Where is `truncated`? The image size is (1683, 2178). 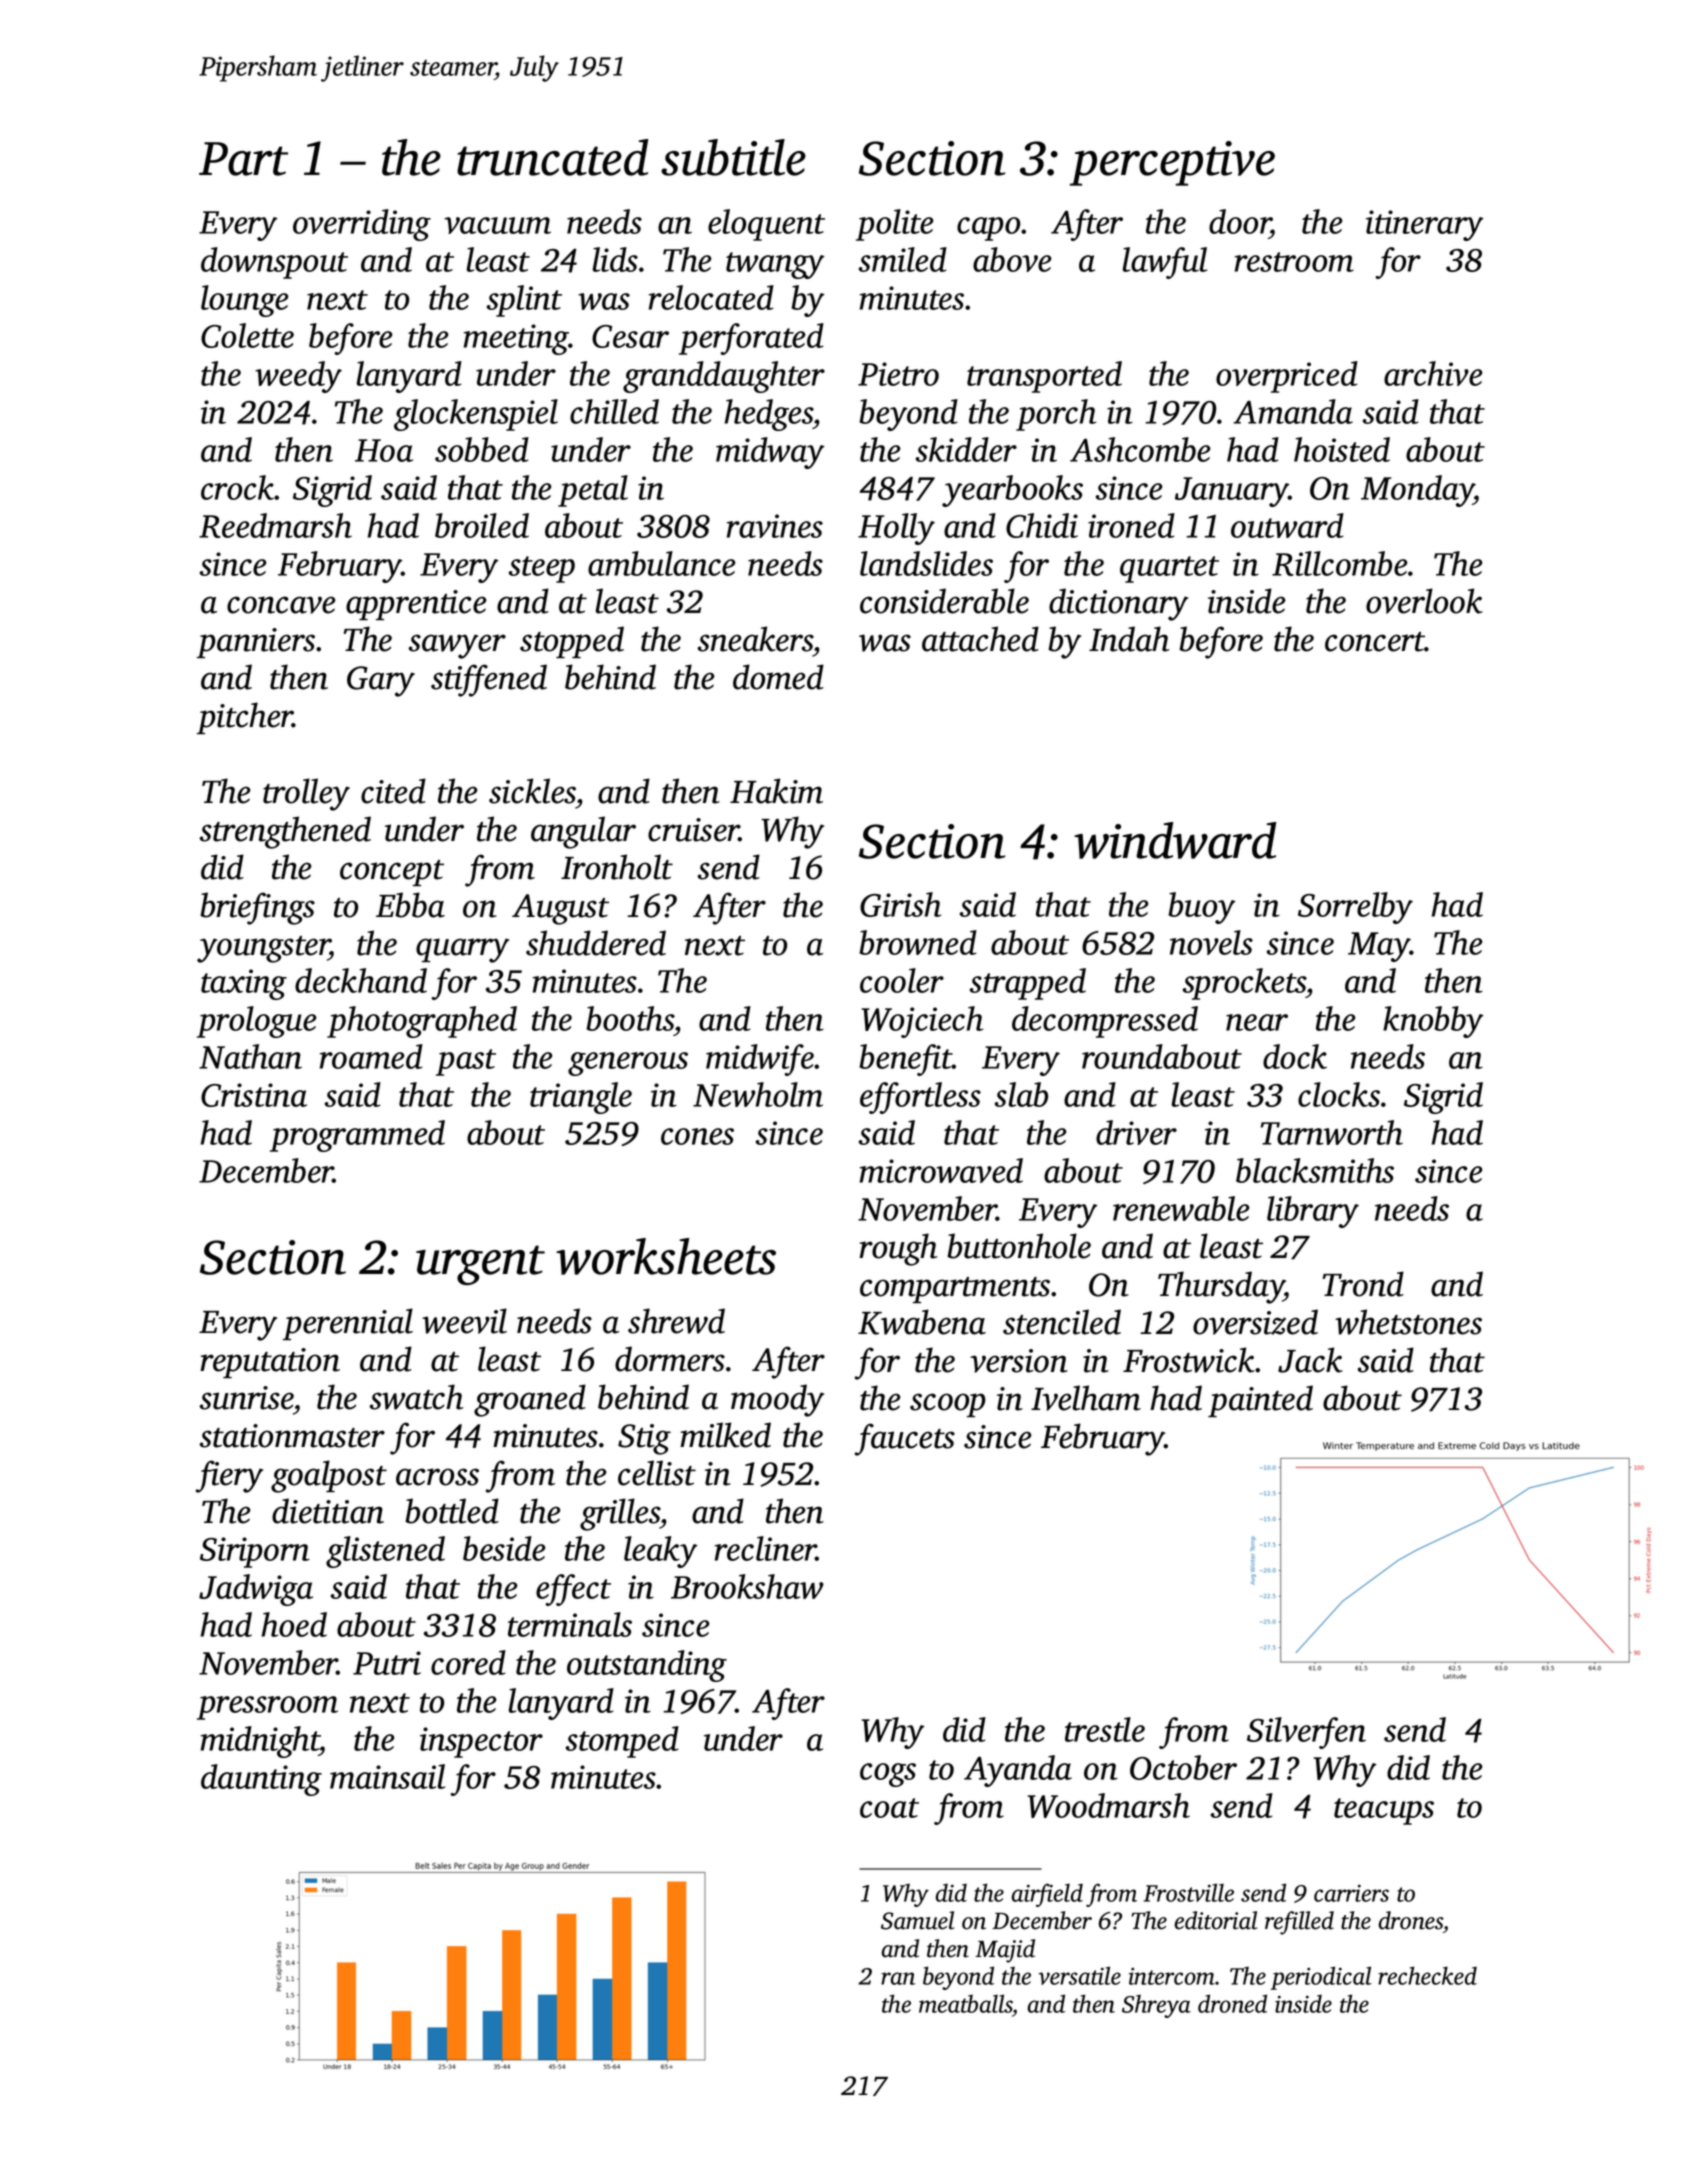
truncated is located at coordinates (553, 157).
